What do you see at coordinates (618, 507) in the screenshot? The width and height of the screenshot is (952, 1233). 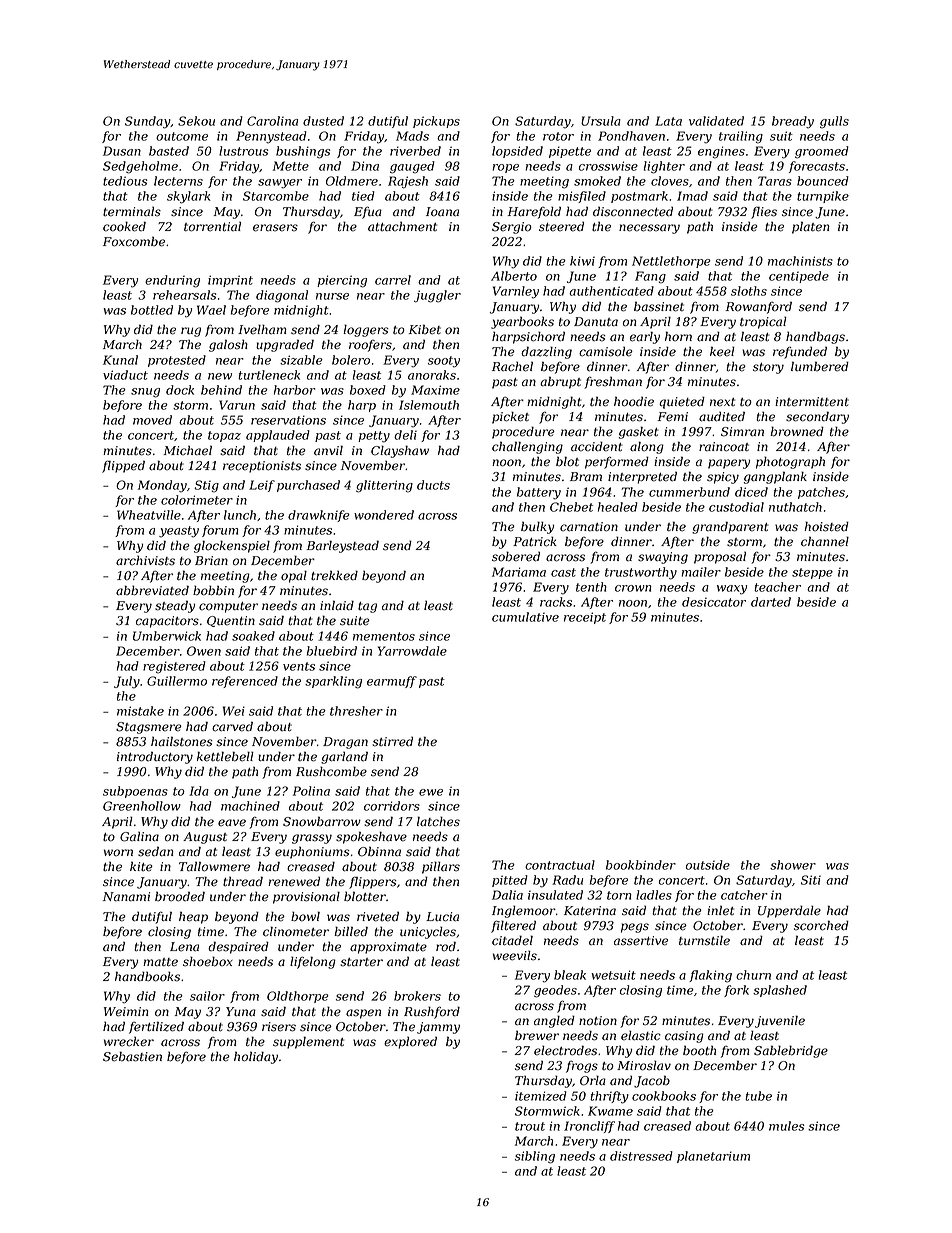 I see `healed` at bounding box center [618, 507].
